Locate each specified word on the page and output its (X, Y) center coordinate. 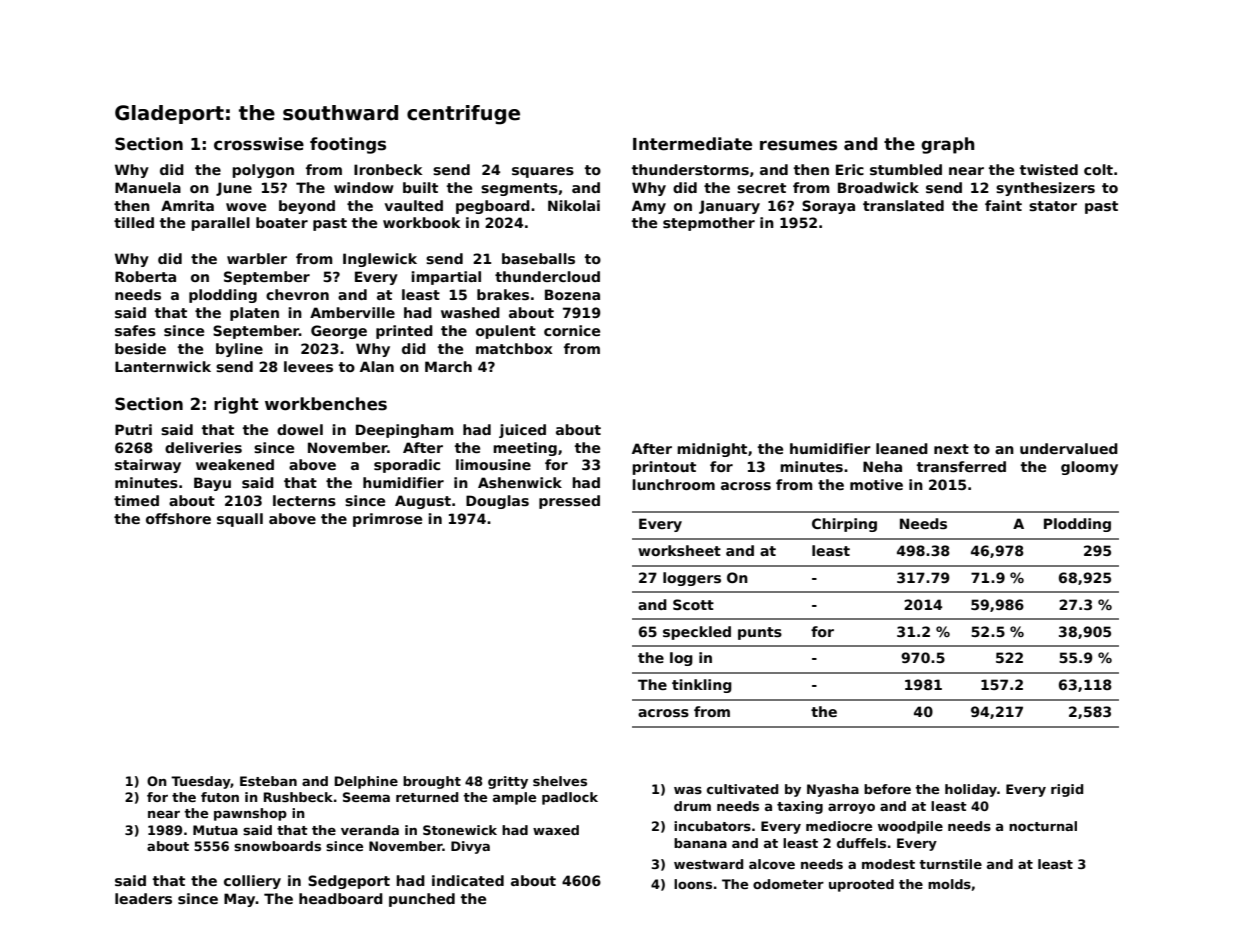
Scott (693, 604)
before (887, 789)
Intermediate (692, 144)
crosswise (259, 144)
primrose (387, 520)
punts (760, 633)
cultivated (742, 789)
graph (948, 145)
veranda (370, 830)
